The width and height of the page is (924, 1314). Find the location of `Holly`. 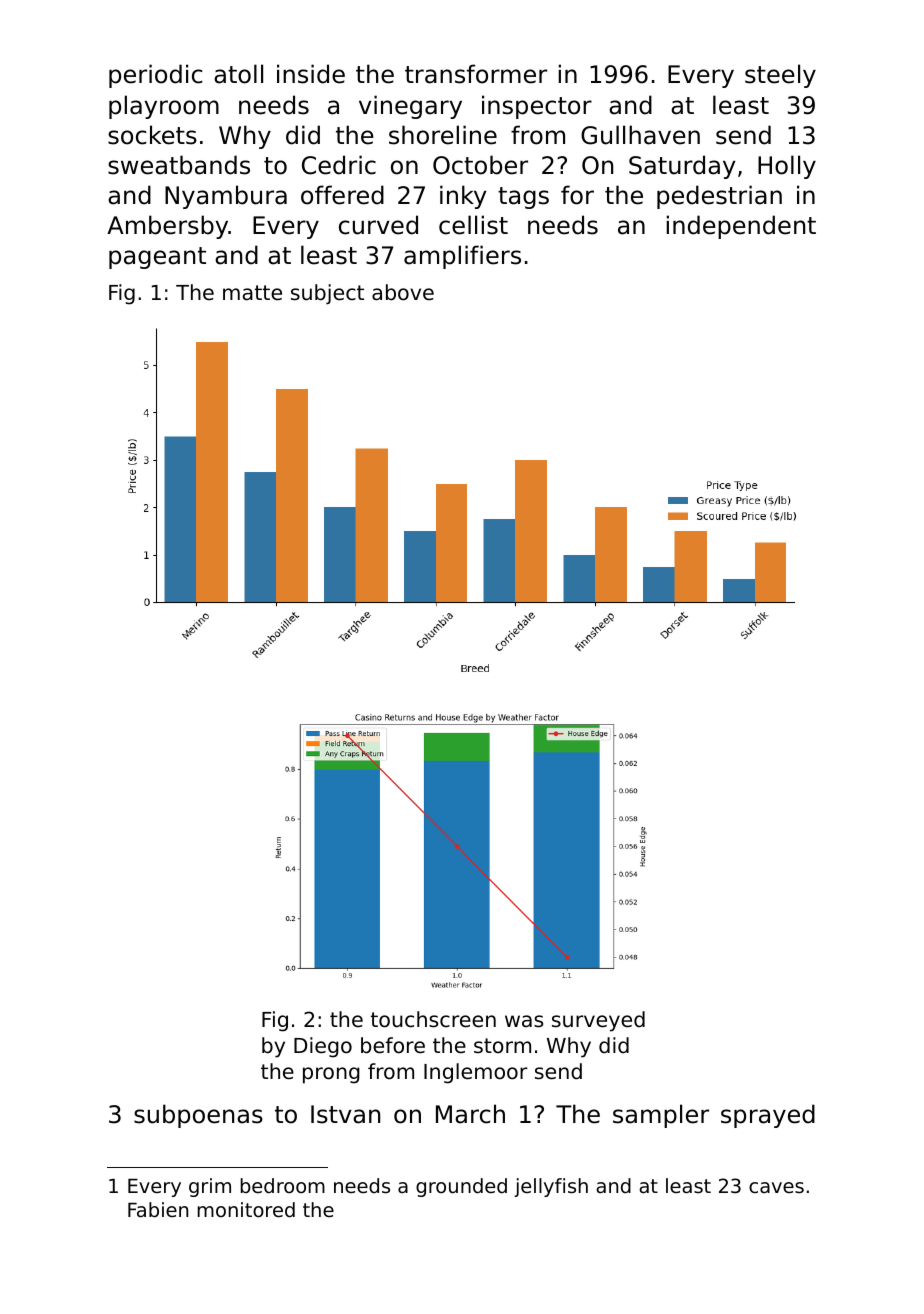

Holly is located at coordinates (787, 167).
